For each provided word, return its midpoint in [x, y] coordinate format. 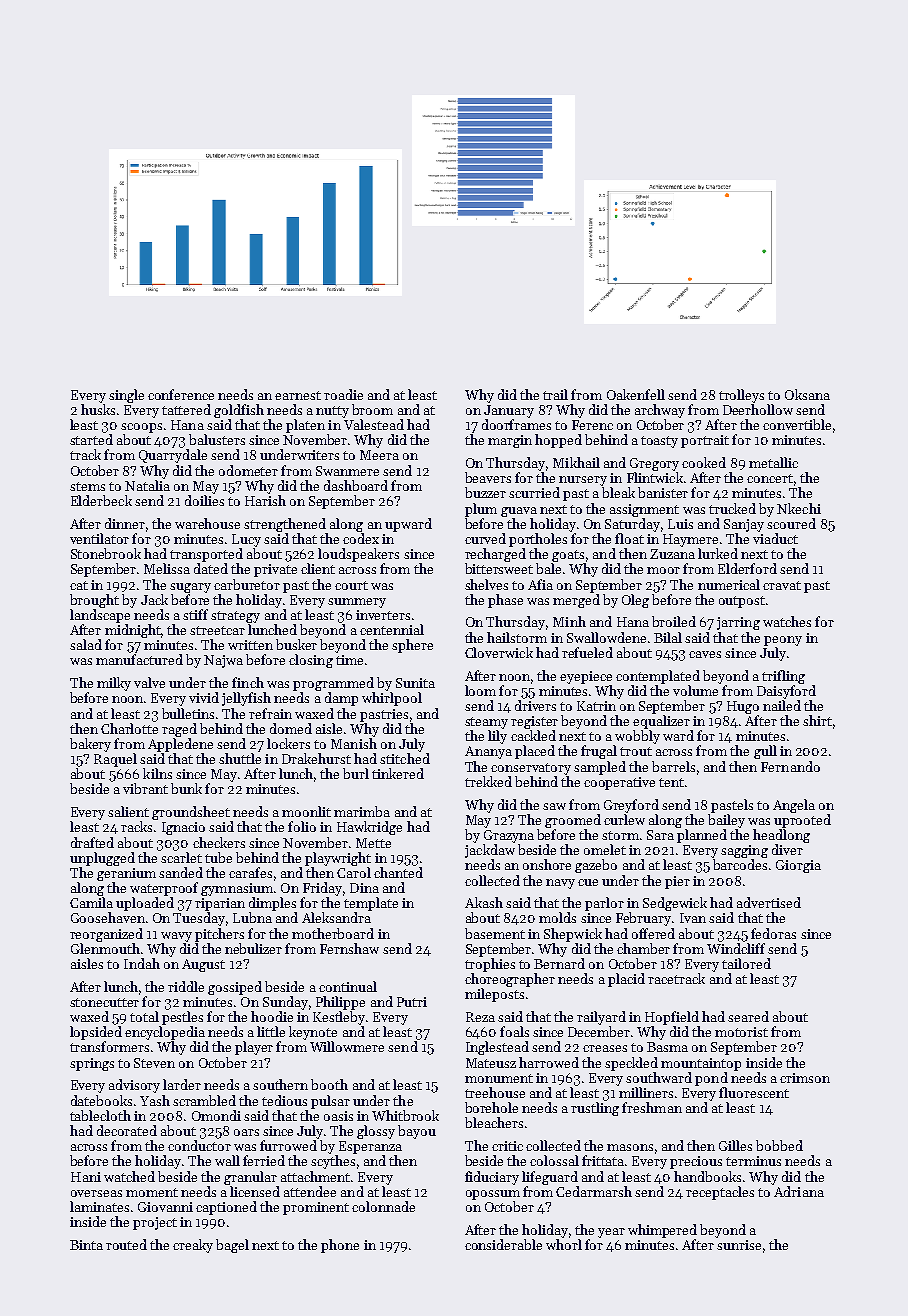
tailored [746, 963]
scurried [534, 492]
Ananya [488, 752]
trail [555, 394]
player [254, 1048]
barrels [673, 766]
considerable [503, 1244]
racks [136, 826]
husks [98, 409]
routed [126, 1244]
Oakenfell [636, 394]
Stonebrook [106, 553]
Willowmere [347, 1046]
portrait [705, 441]
